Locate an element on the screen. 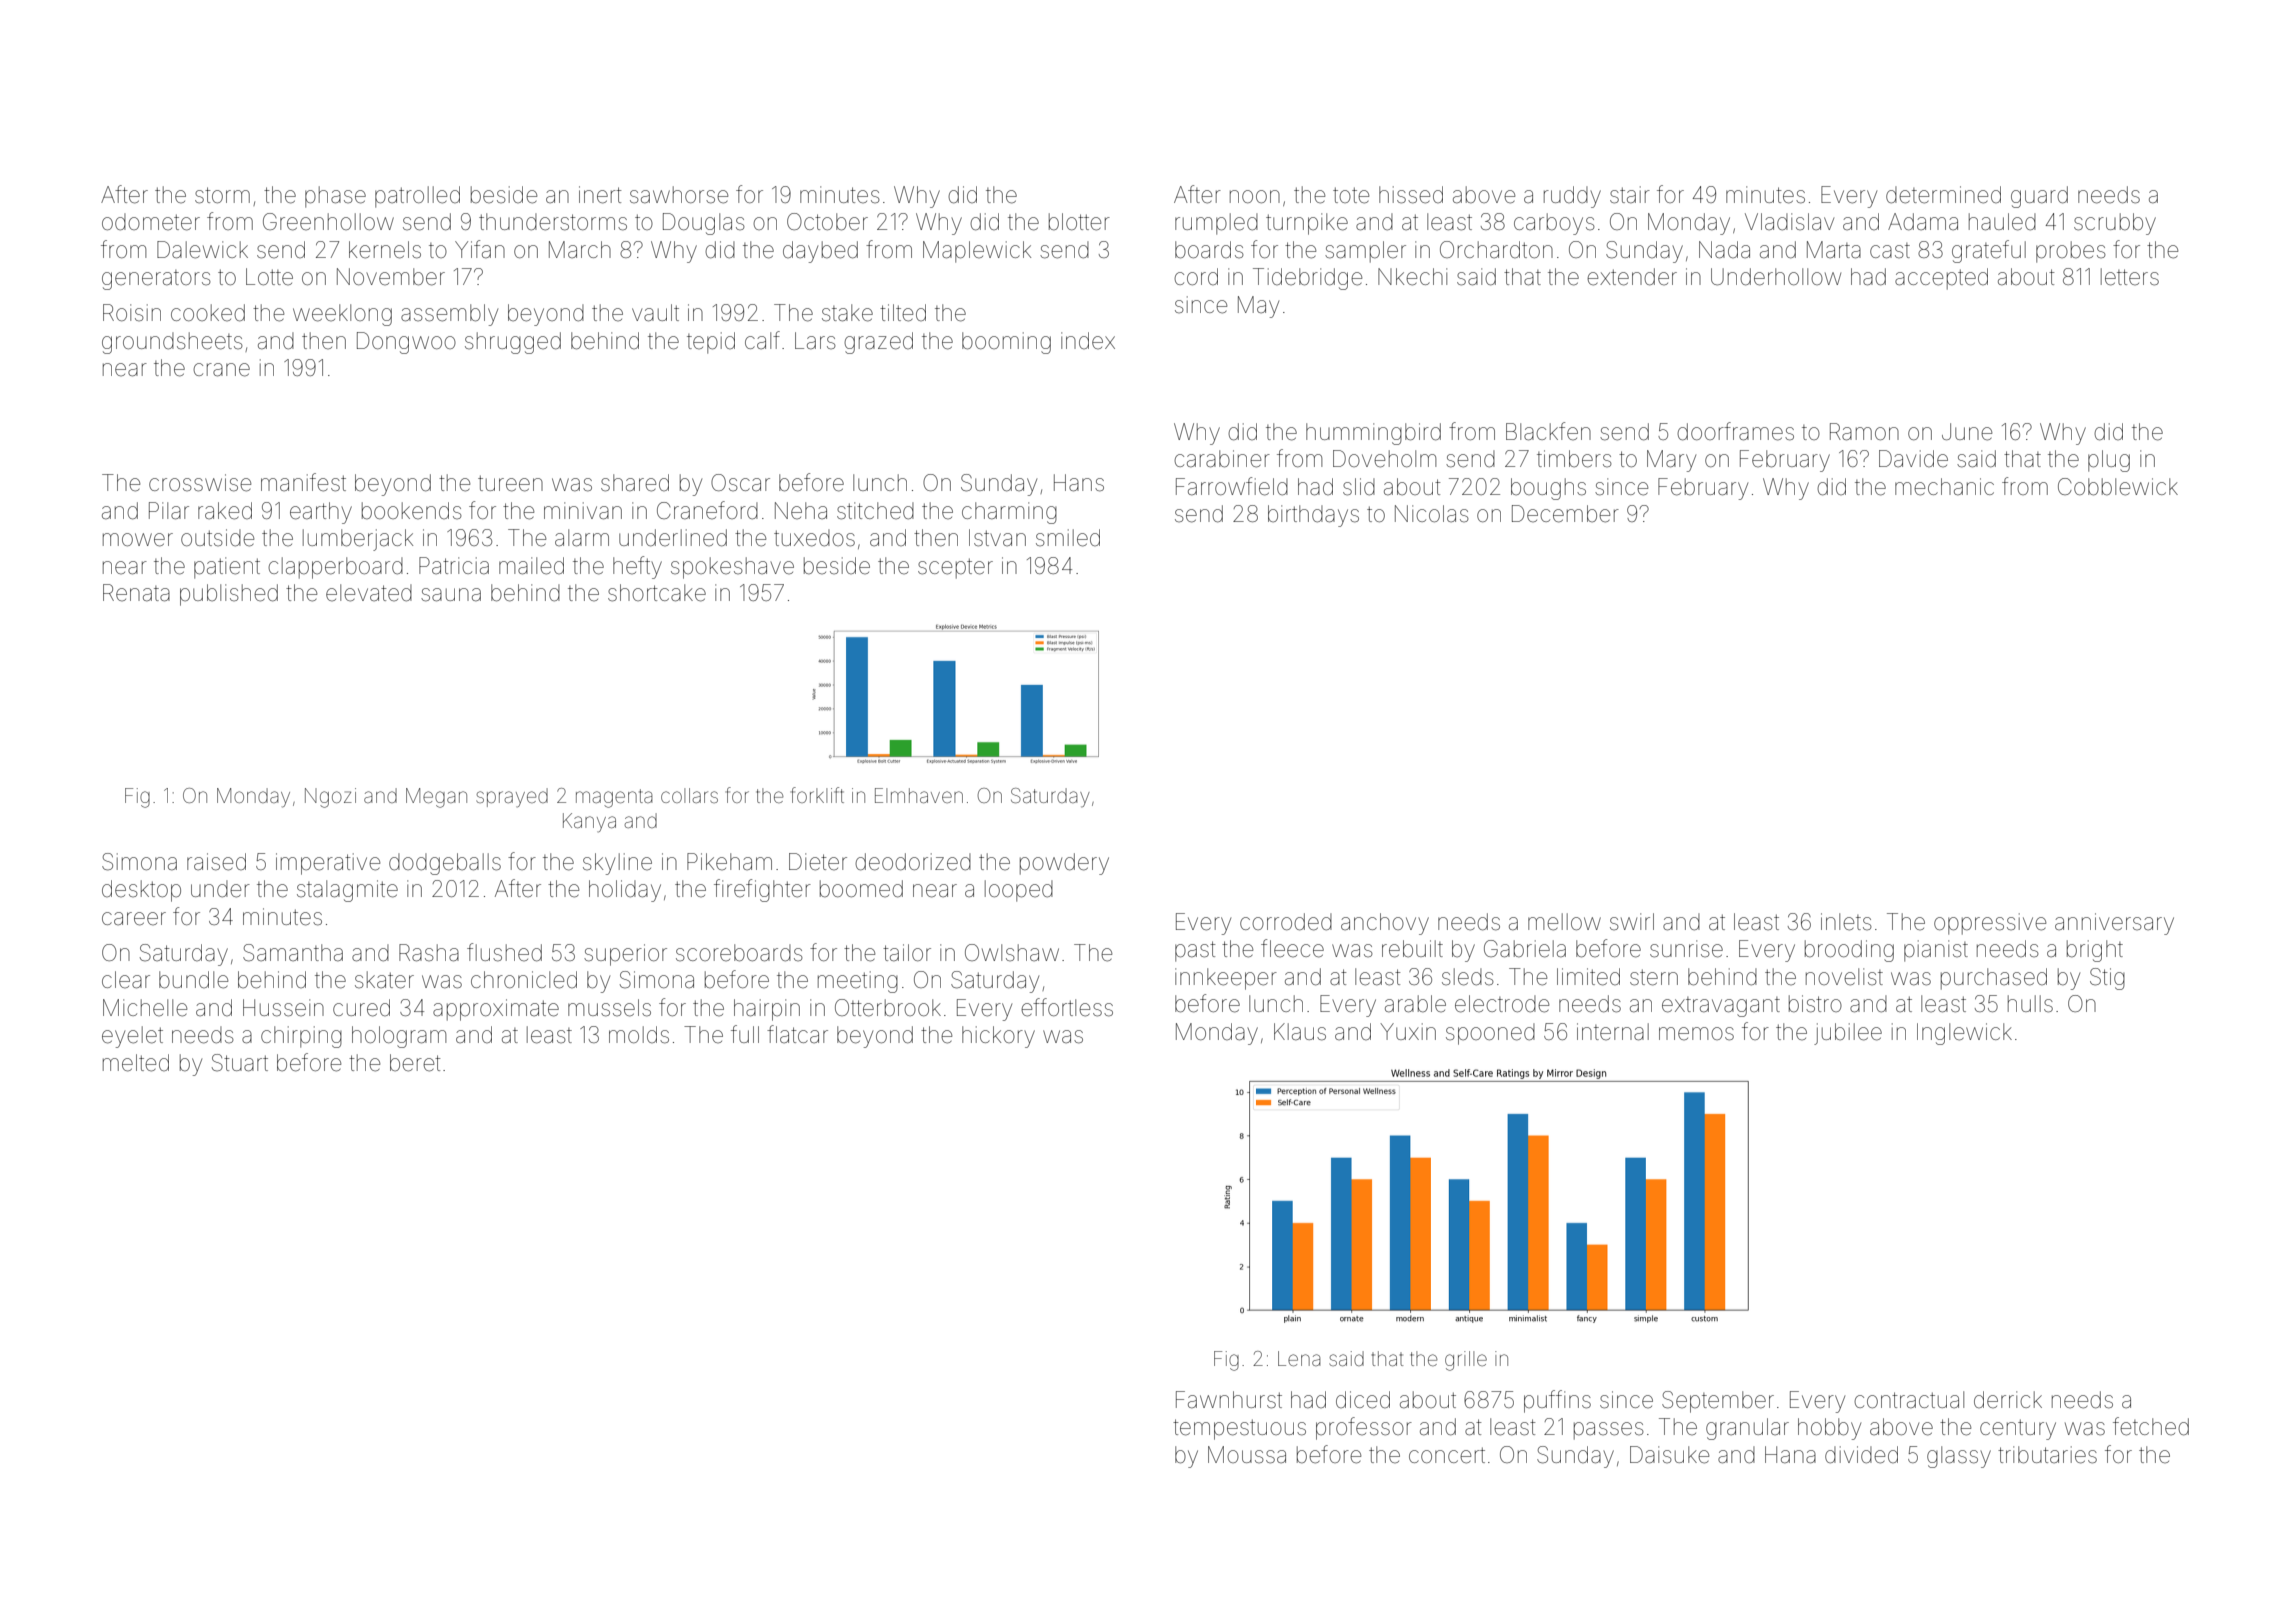 The height and width of the screenshot is (1620, 2292). melted is located at coordinates (136, 1063).
